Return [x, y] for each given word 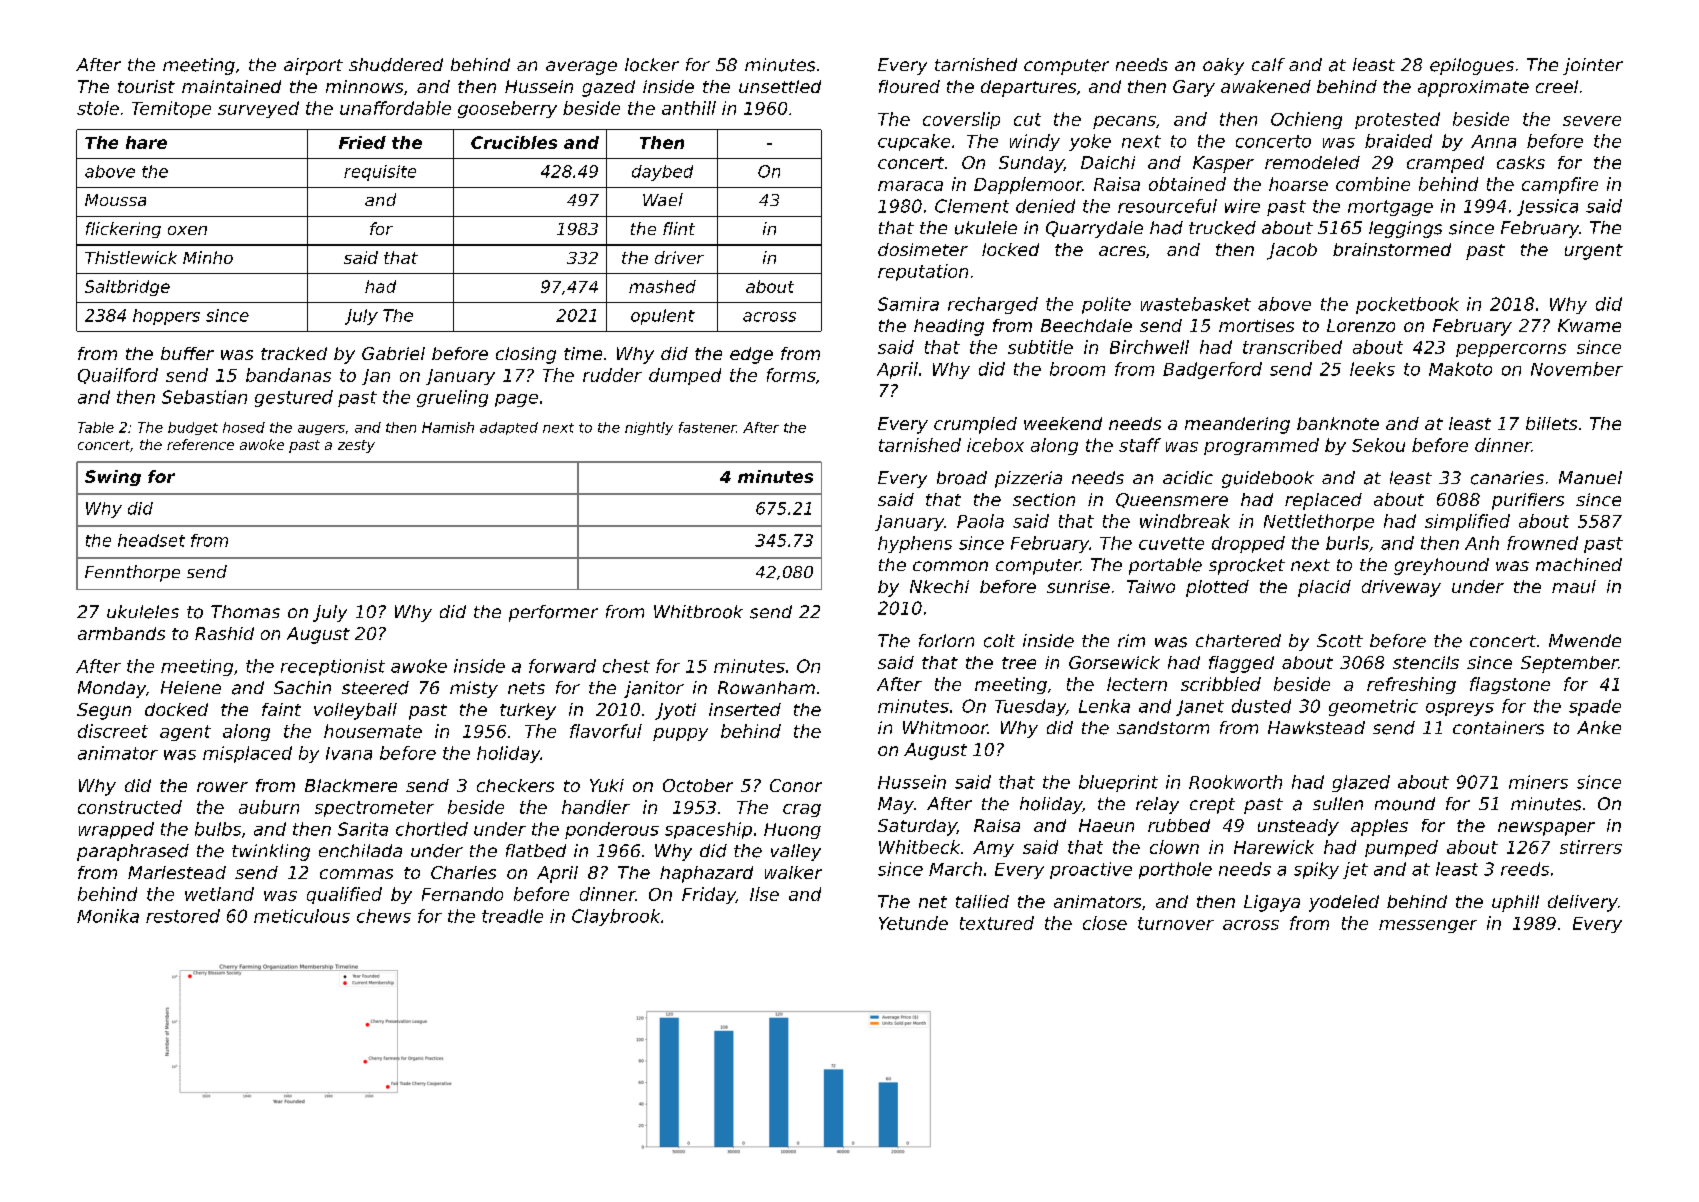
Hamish [448, 427]
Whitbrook [698, 612]
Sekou [1378, 445]
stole [98, 108]
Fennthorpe [132, 573]
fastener [707, 427]
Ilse [764, 894]
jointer [1593, 66]
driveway [1401, 588]
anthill [689, 108]
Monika [108, 916]
